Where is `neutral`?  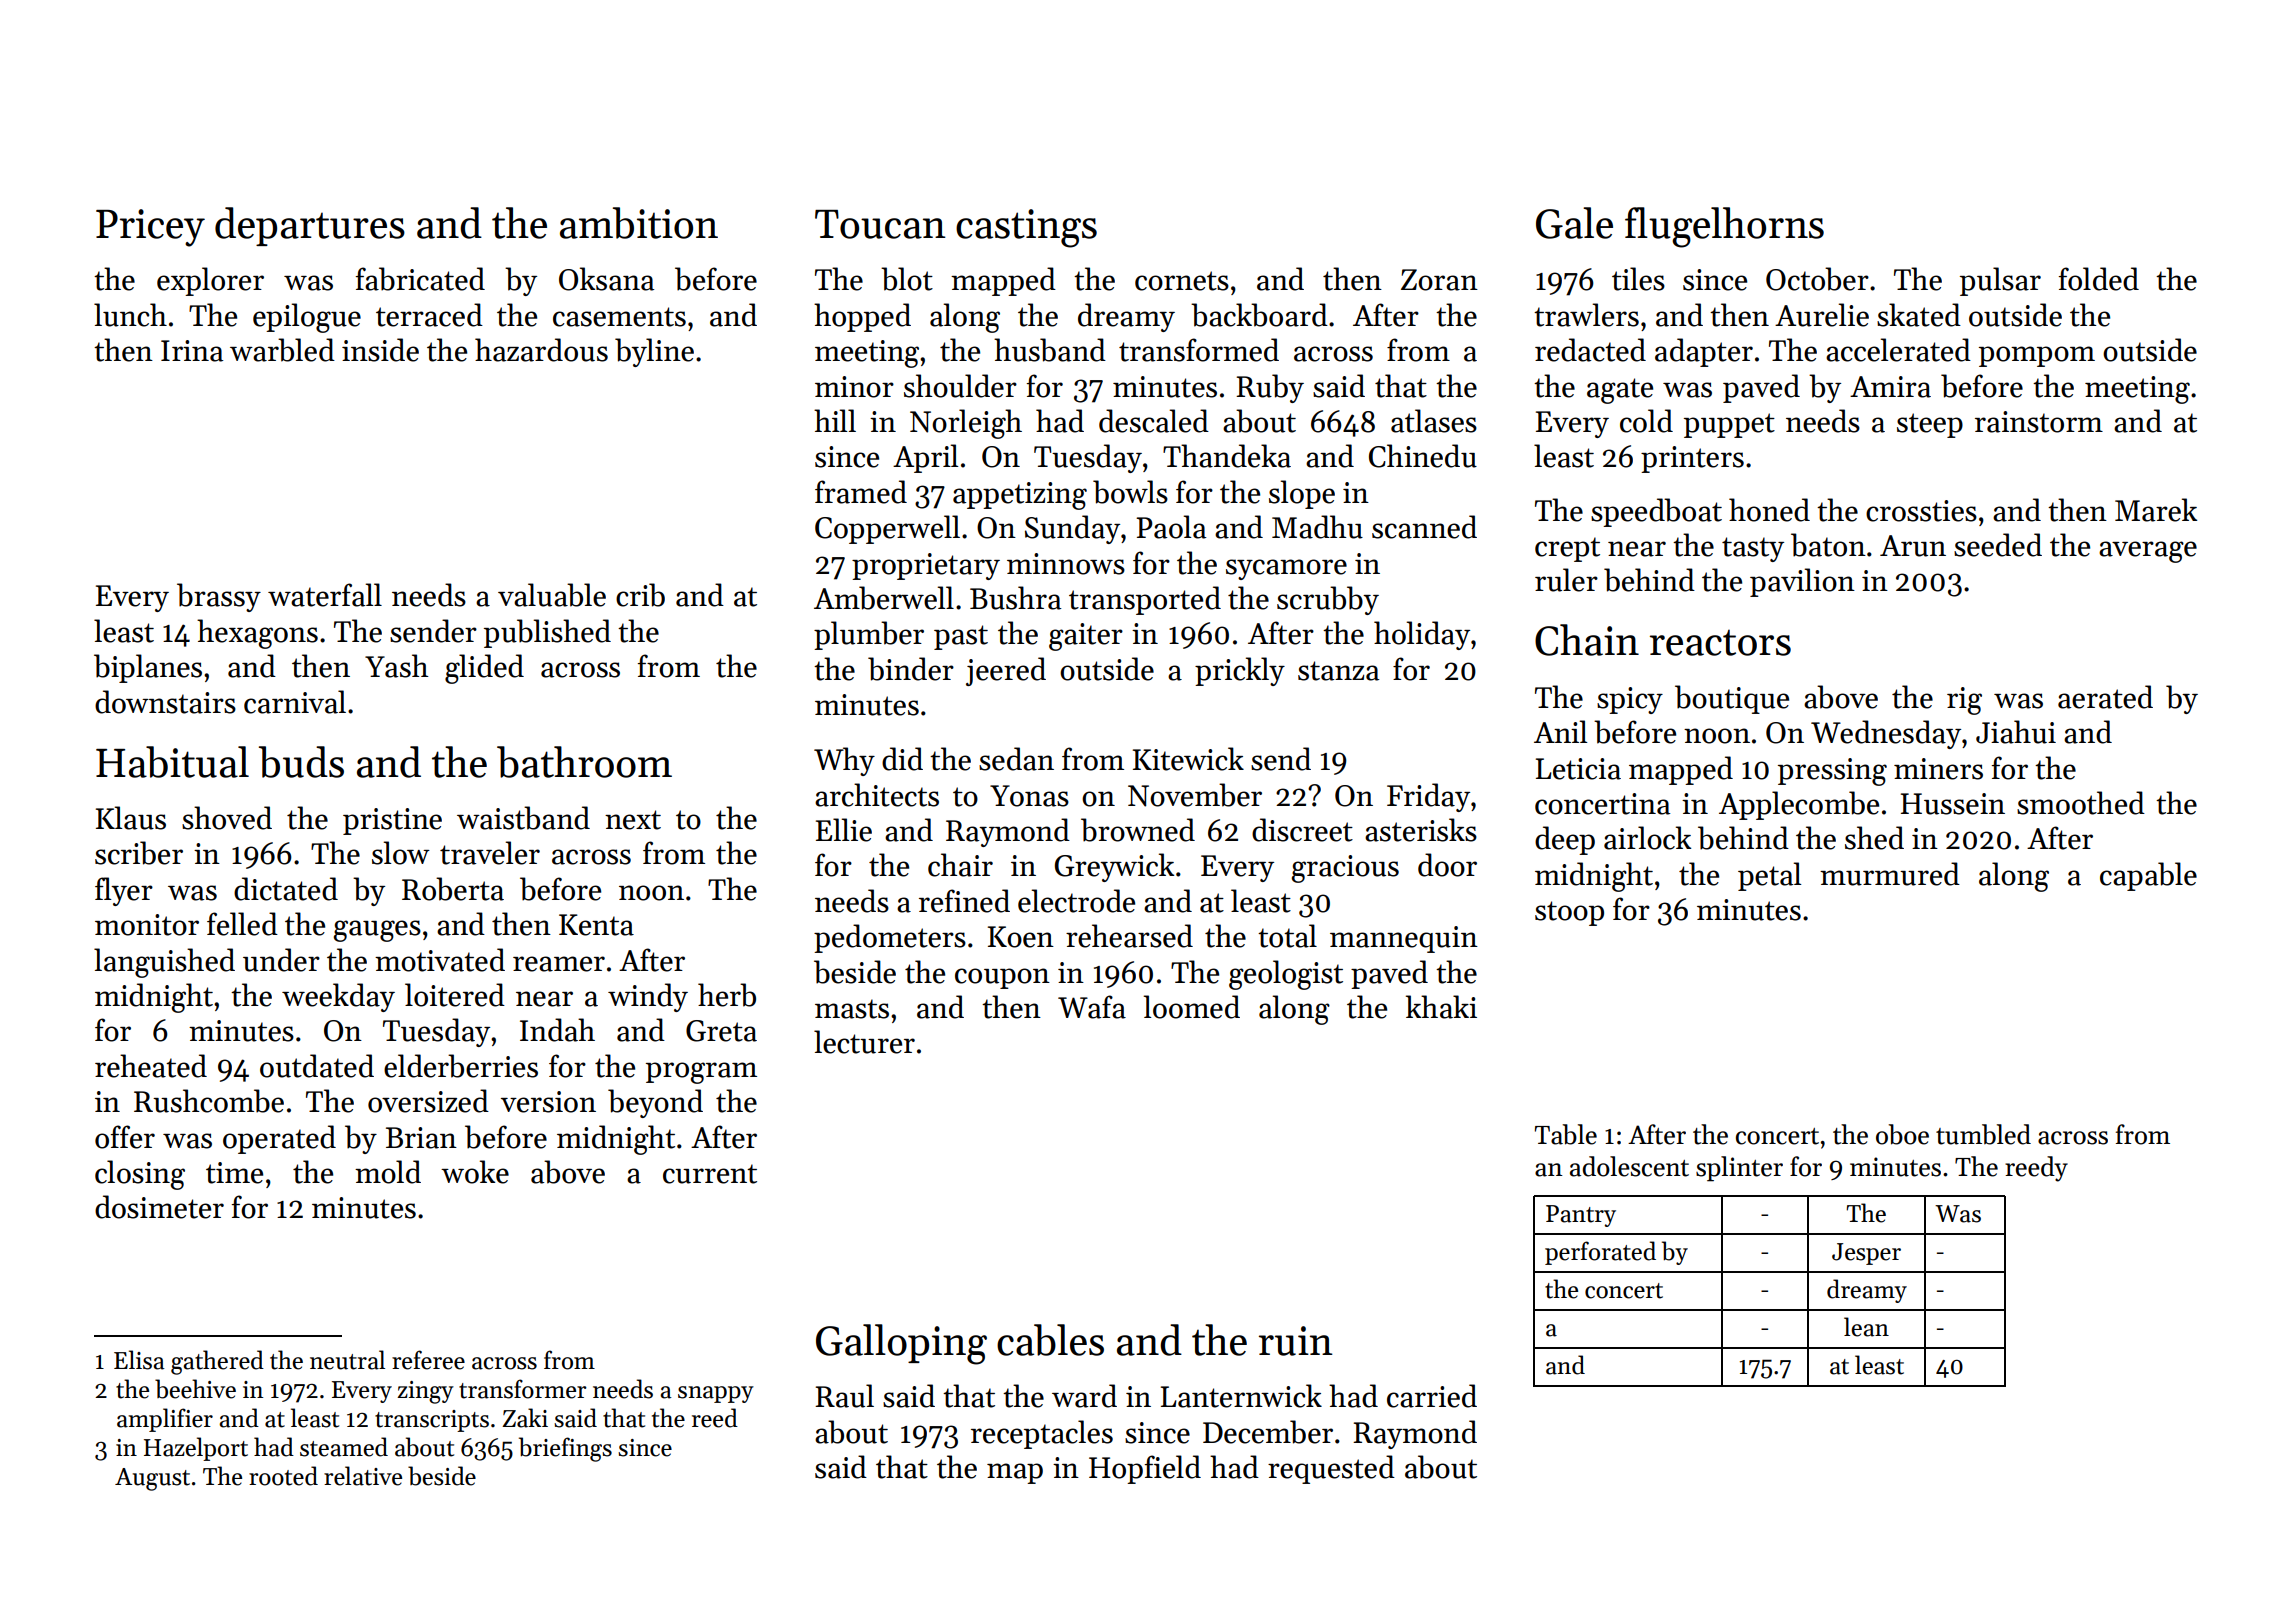
neutral is located at coordinates (347, 1360).
